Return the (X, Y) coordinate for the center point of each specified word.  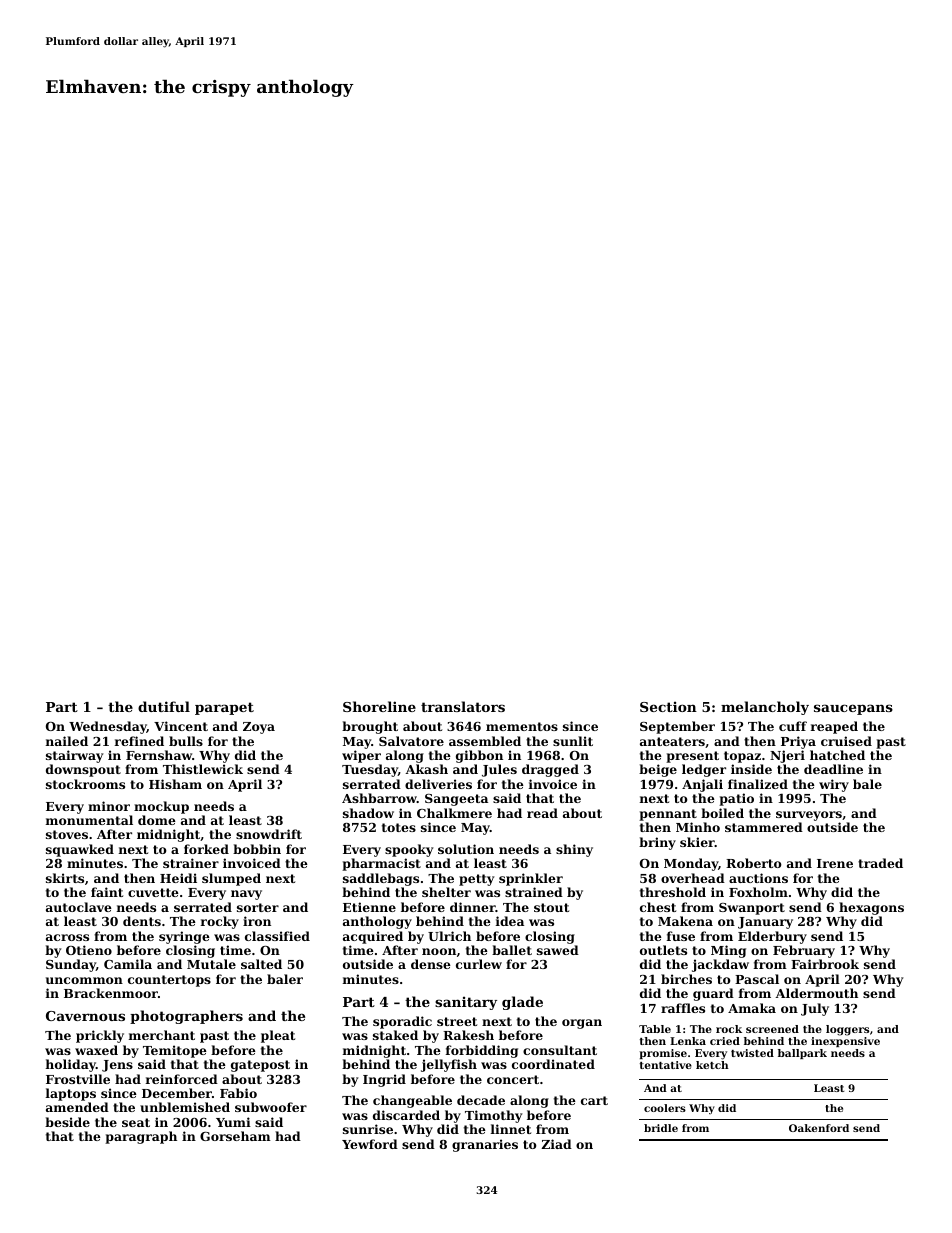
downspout (83, 770)
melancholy (765, 708)
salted (261, 964)
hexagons (871, 908)
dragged (550, 770)
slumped (231, 879)
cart (594, 1100)
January (765, 923)
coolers (665, 1108)
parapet (224, 708)
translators (463, 706)
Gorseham (235, 1136)
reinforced (182, 1079)
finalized (758, 784)
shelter (446, 892)
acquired (373, 937)
